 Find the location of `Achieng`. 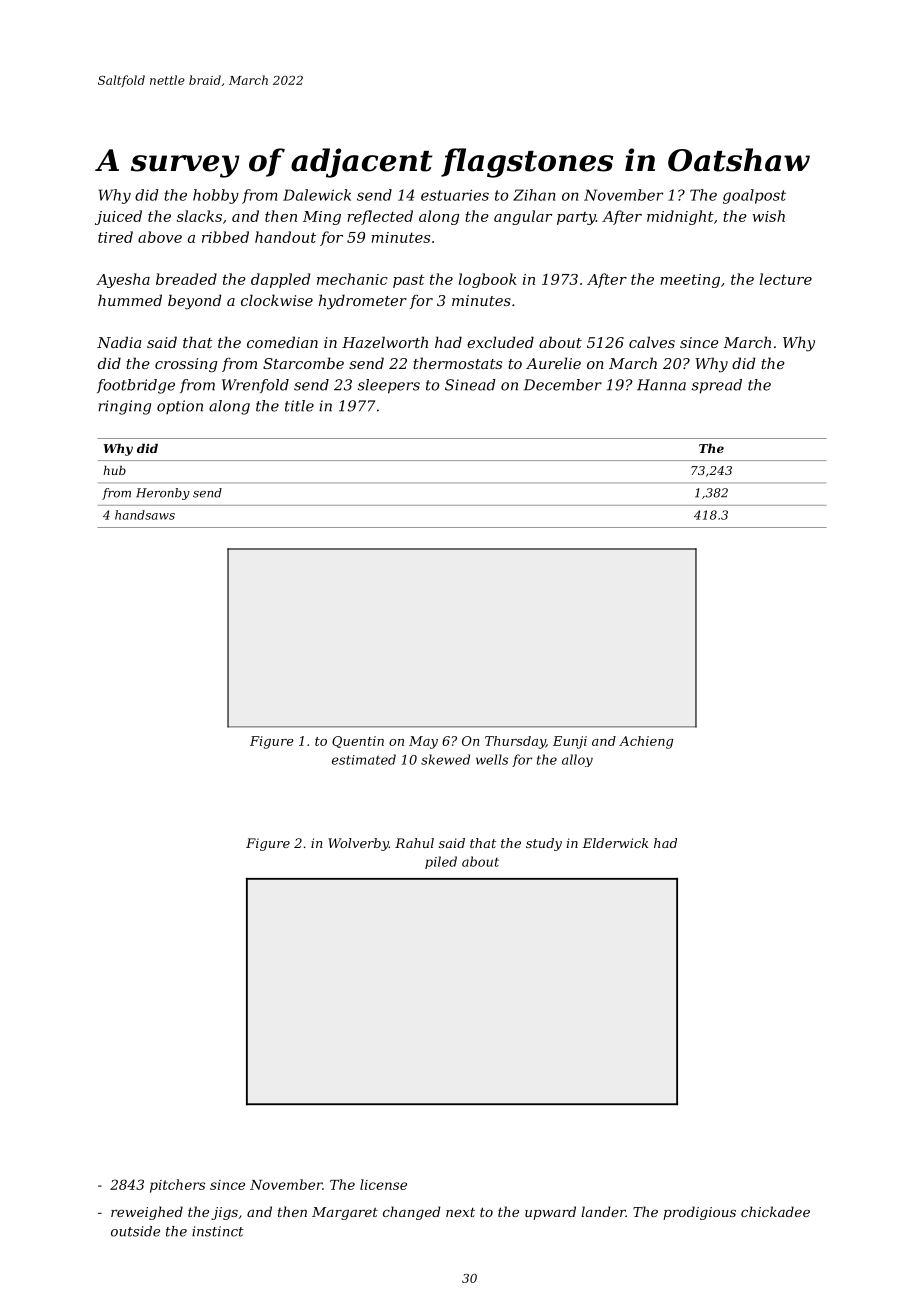

Achieng is located at coordinates (646, 742).
